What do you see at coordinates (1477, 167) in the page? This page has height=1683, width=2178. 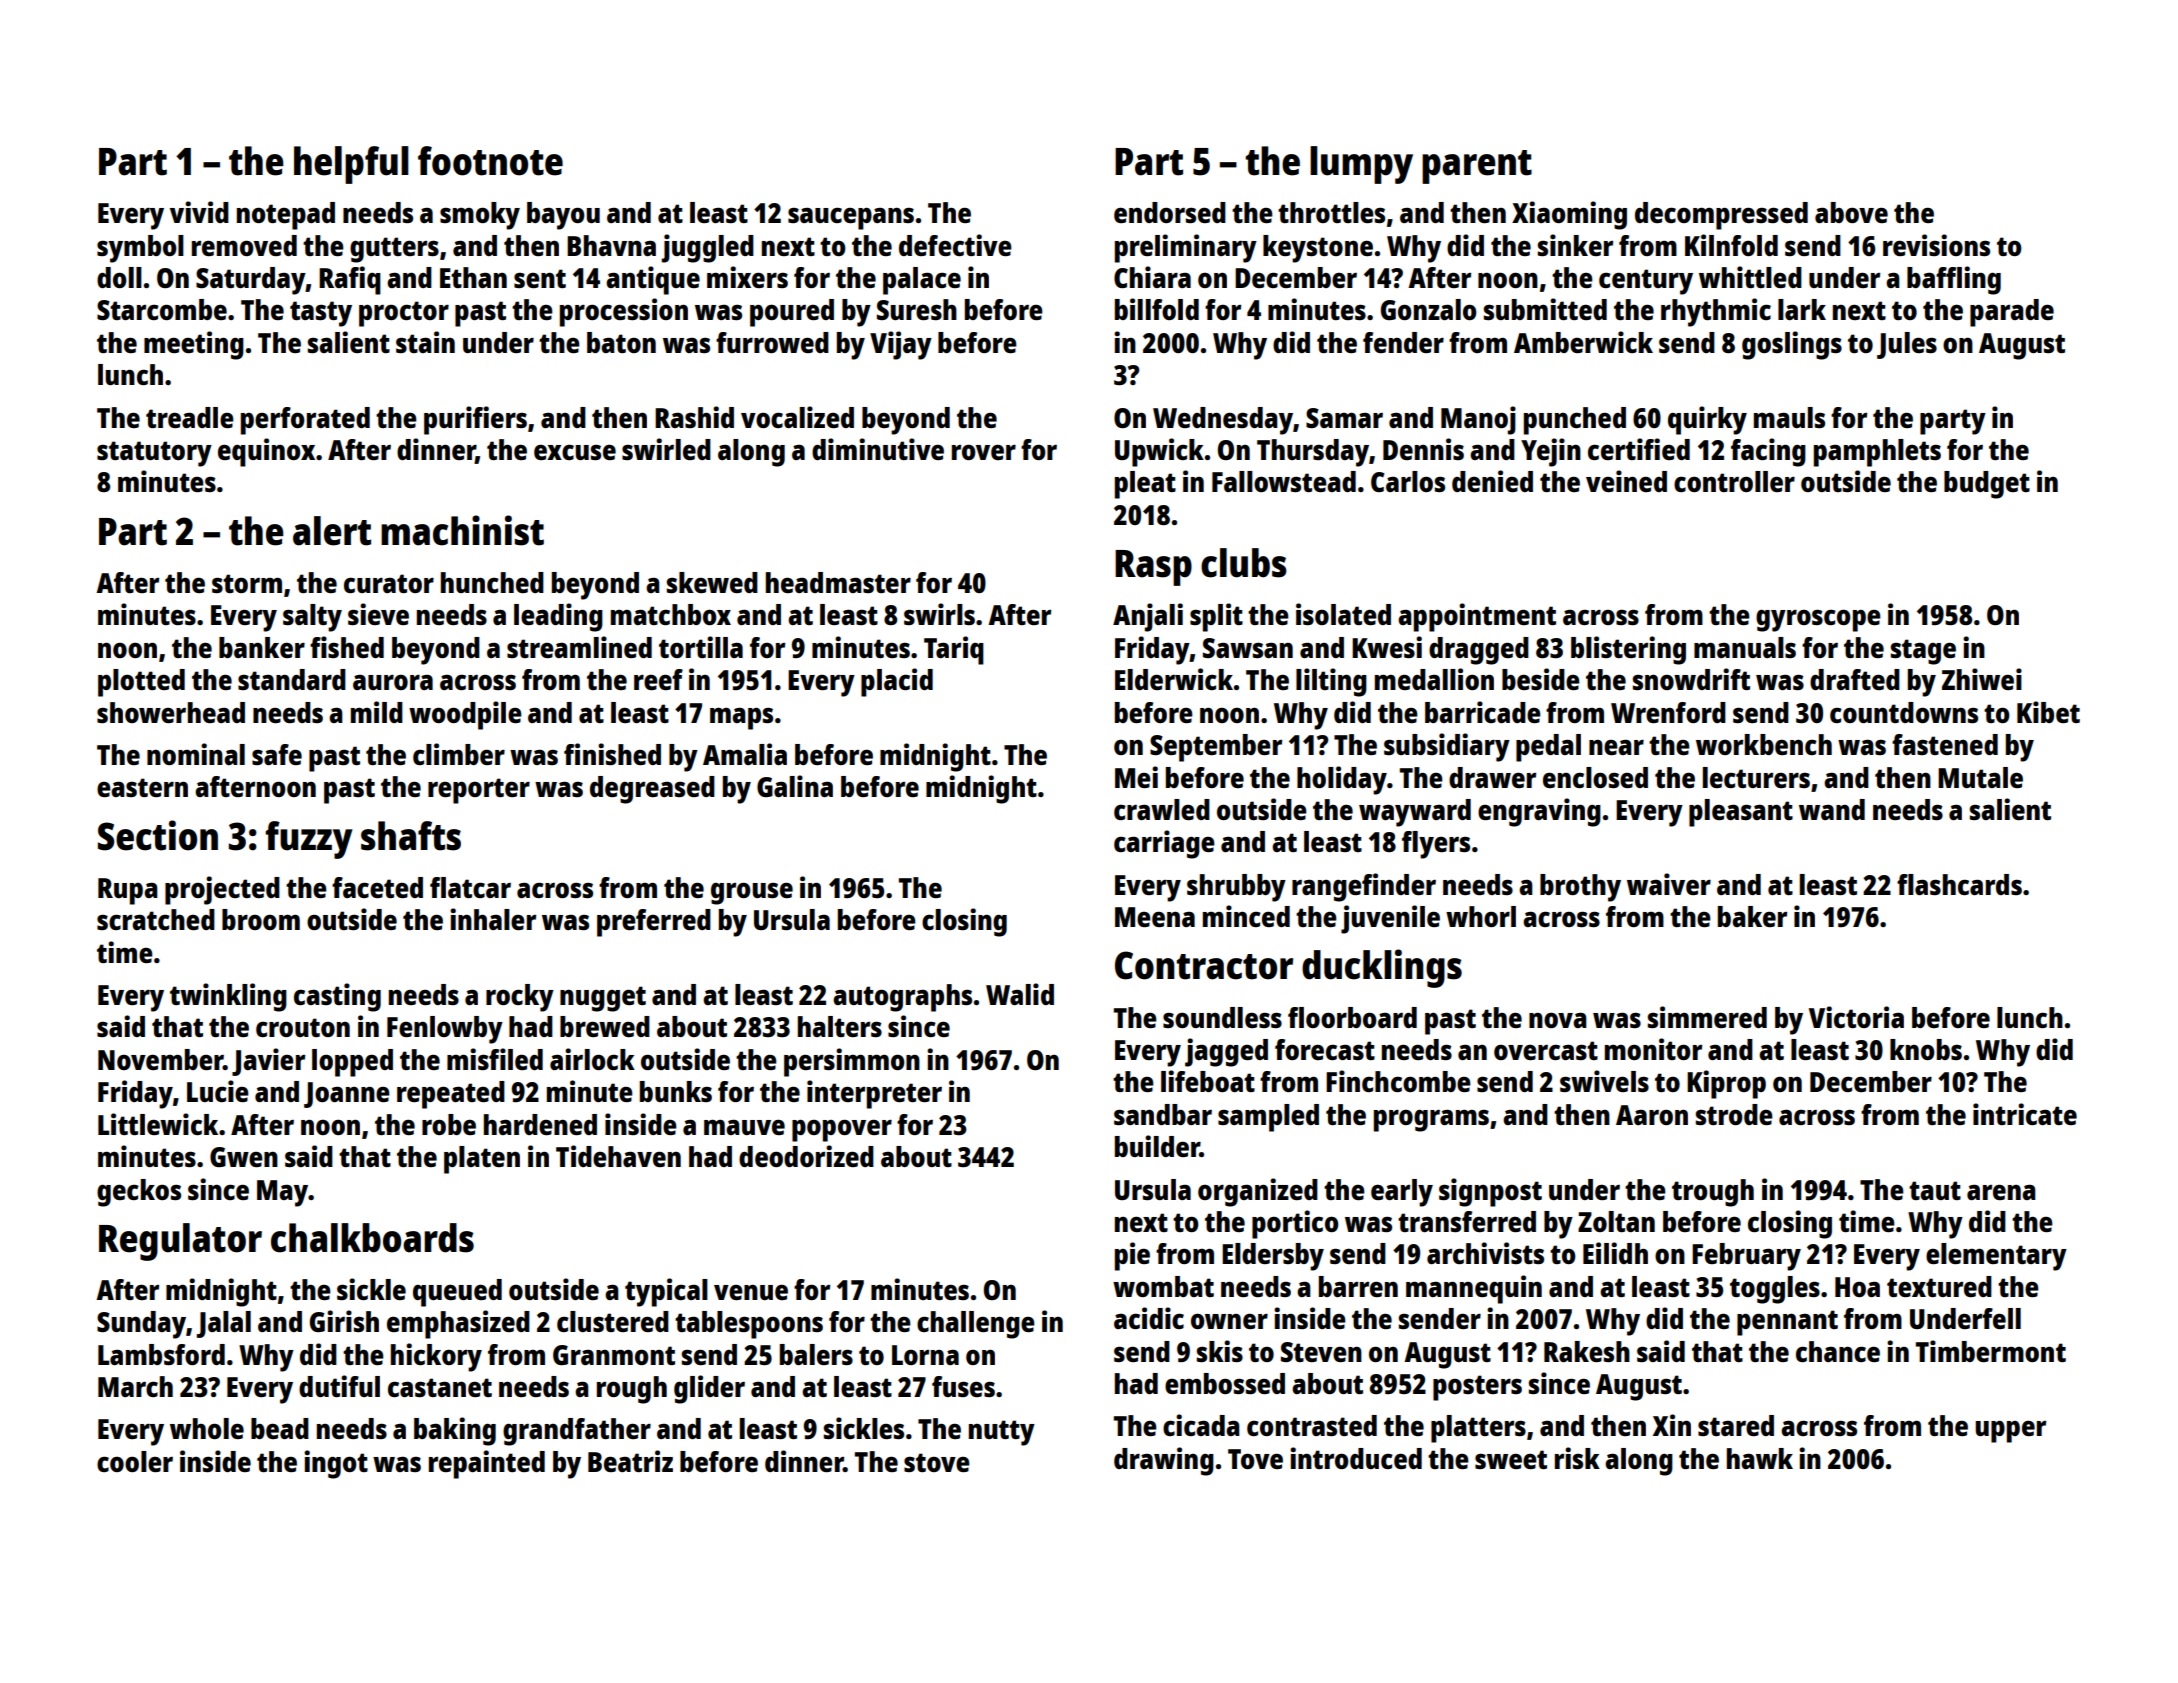 I see `parent` at bounding box center [1477, 167].
